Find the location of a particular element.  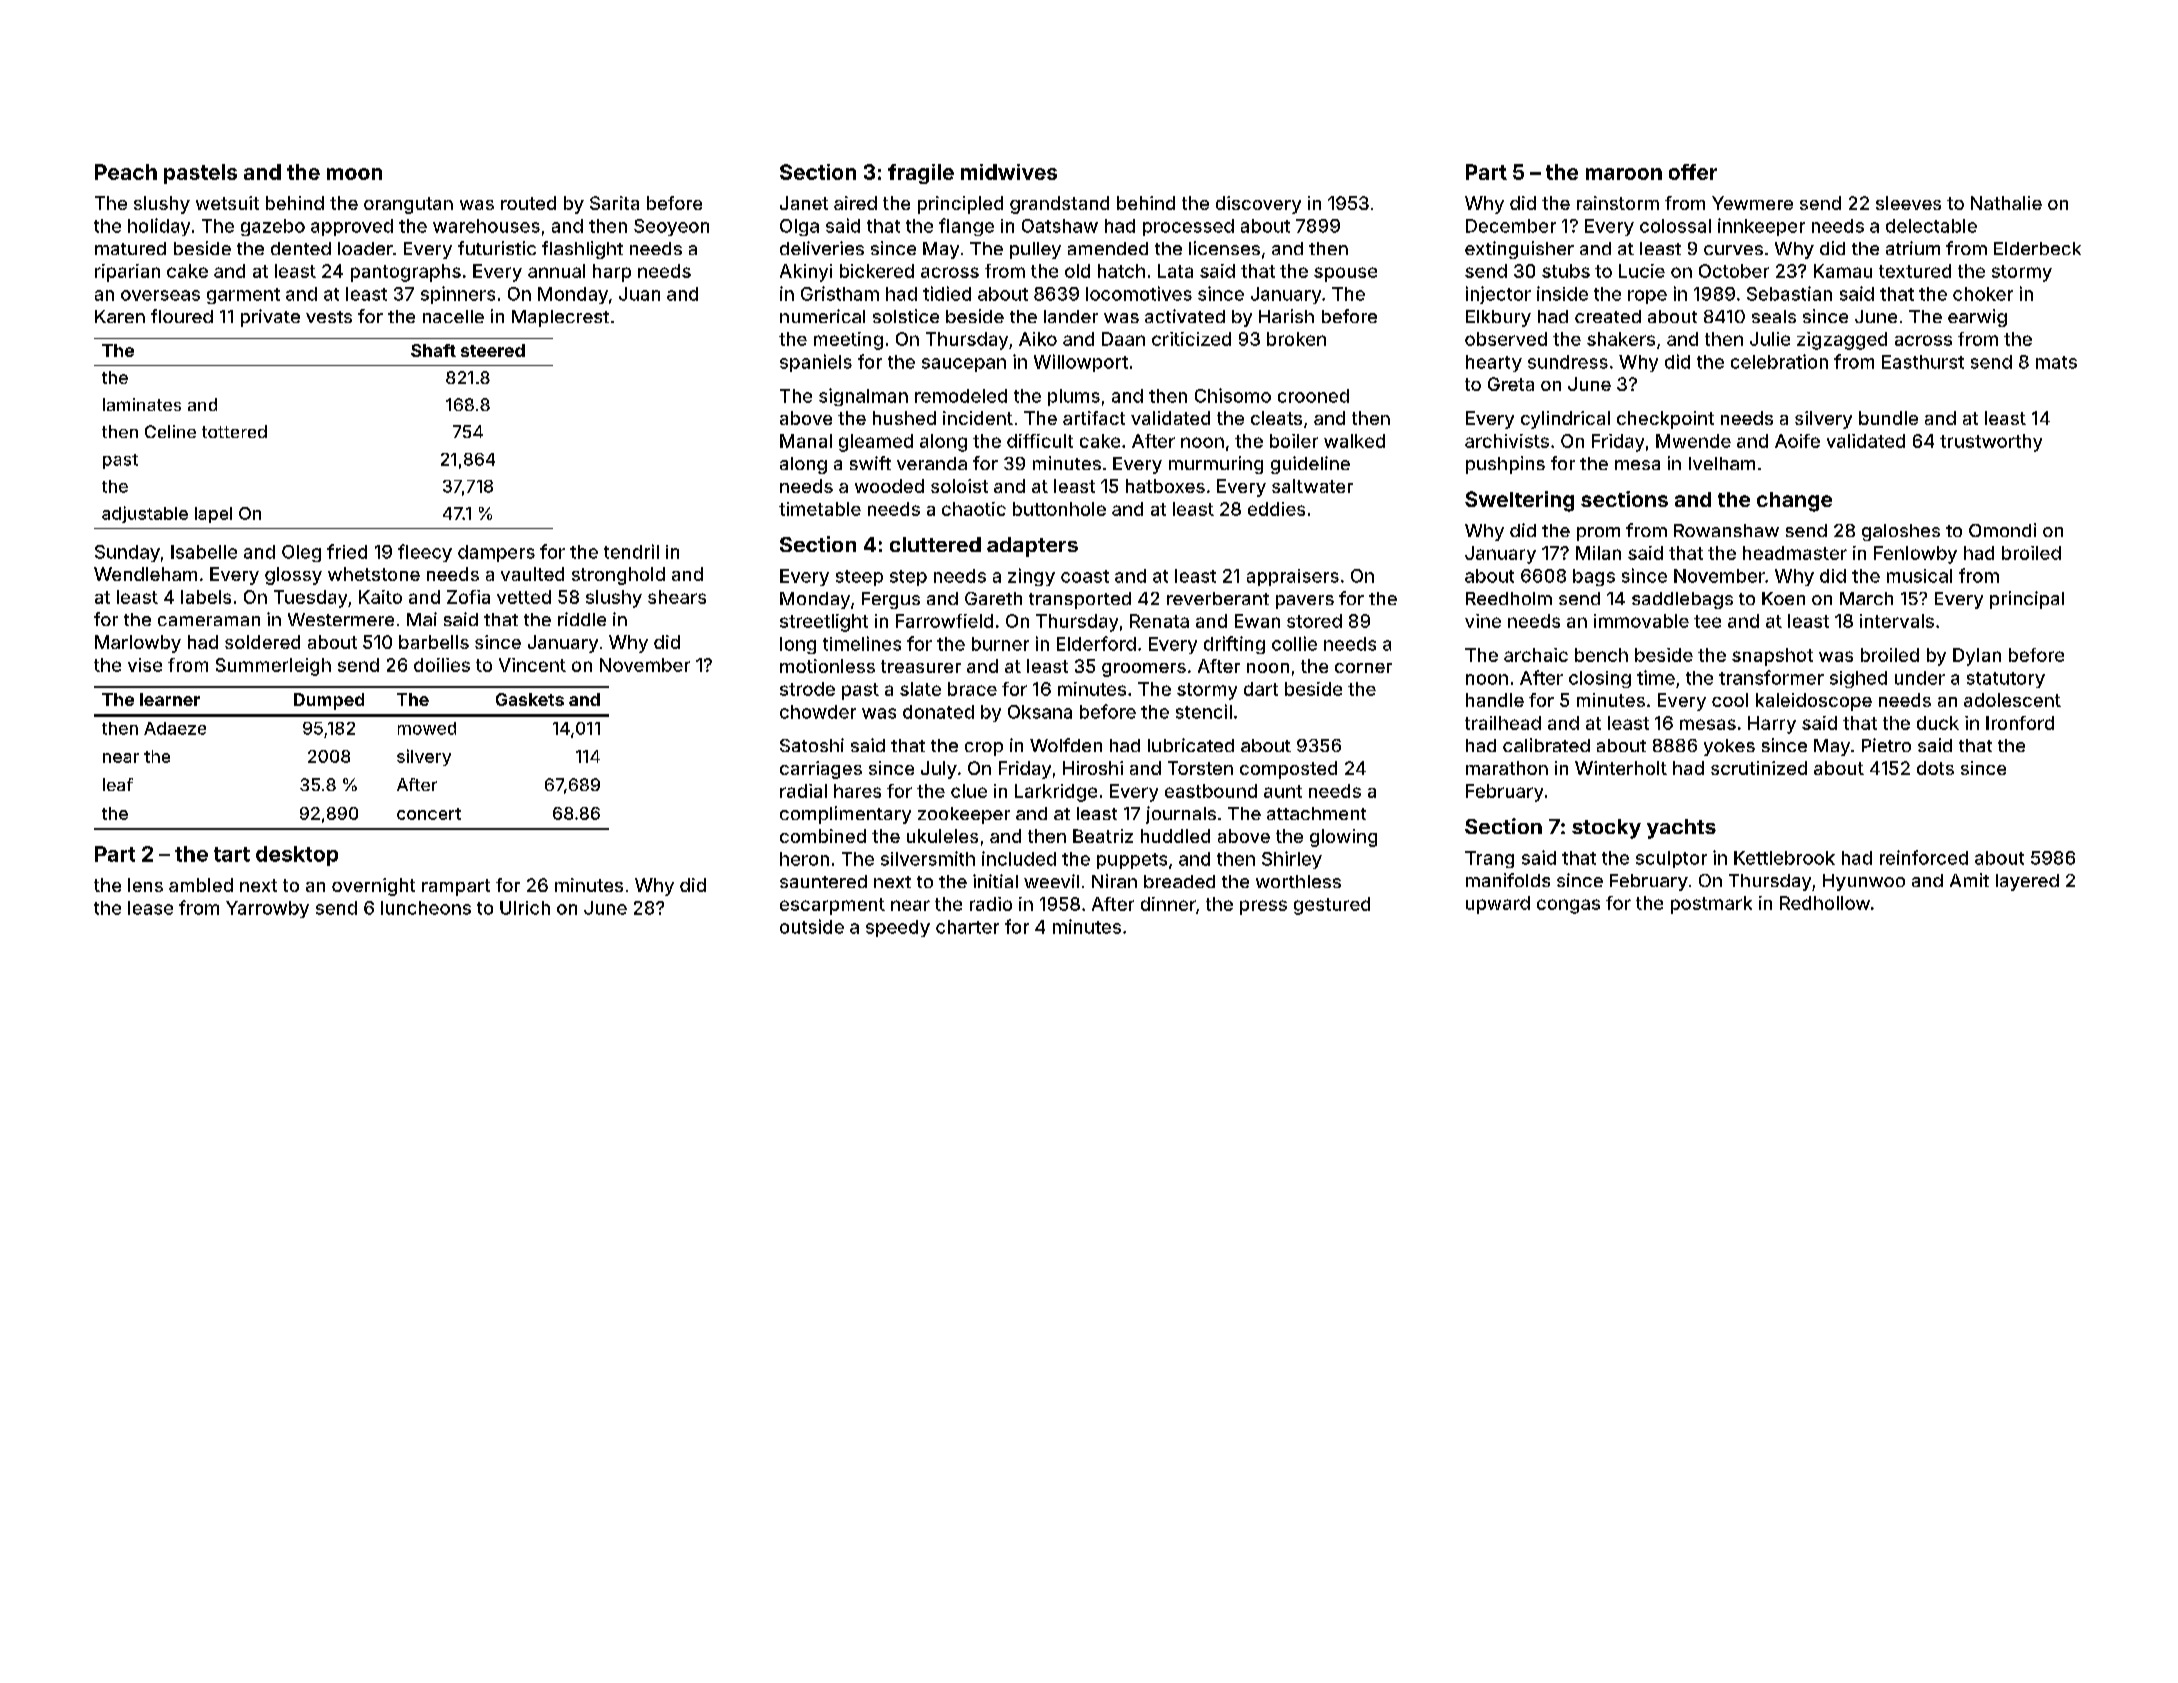

luncheons is located at coordinates (426, 908).
